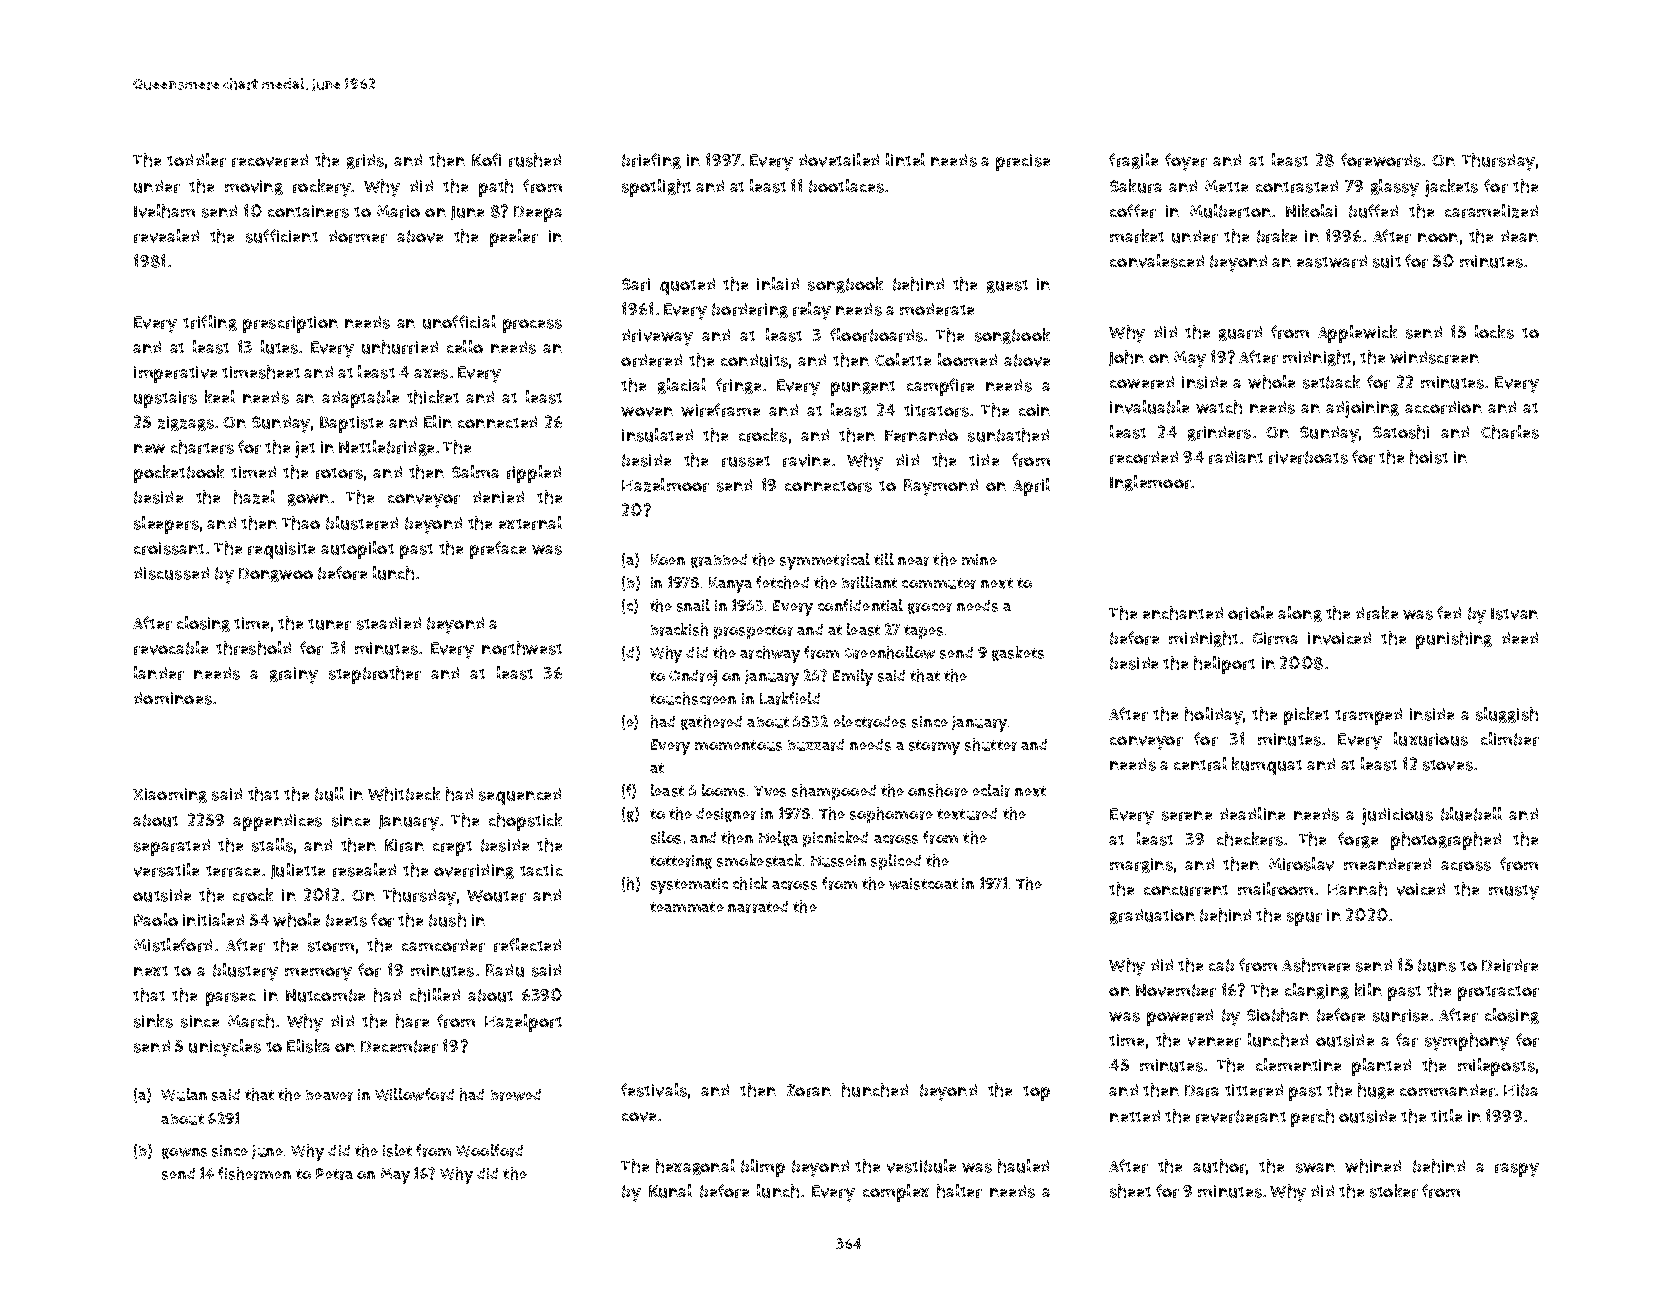 The height and width of the document is (1292, 1672). I want to click on autopilot, so click(357, 550).
